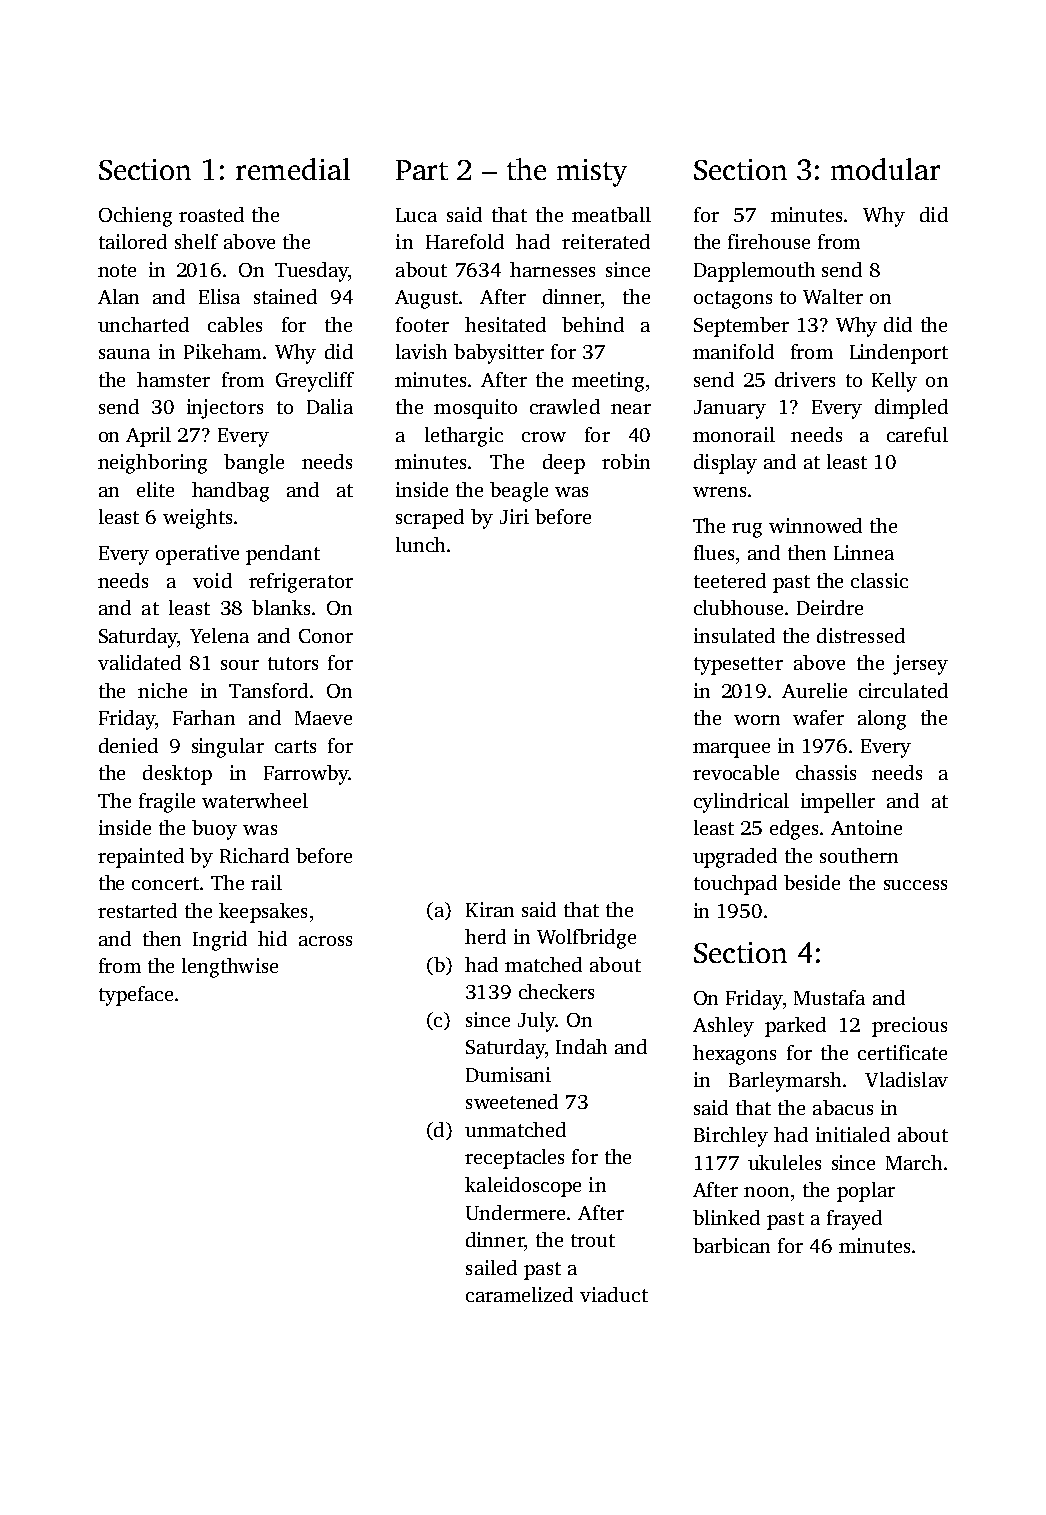 This screenshot has width=1046, height=1515. What do you see at coordinates (293, 663) in the screenshot?
I see `tutors` at bounding box center [293, 663].
